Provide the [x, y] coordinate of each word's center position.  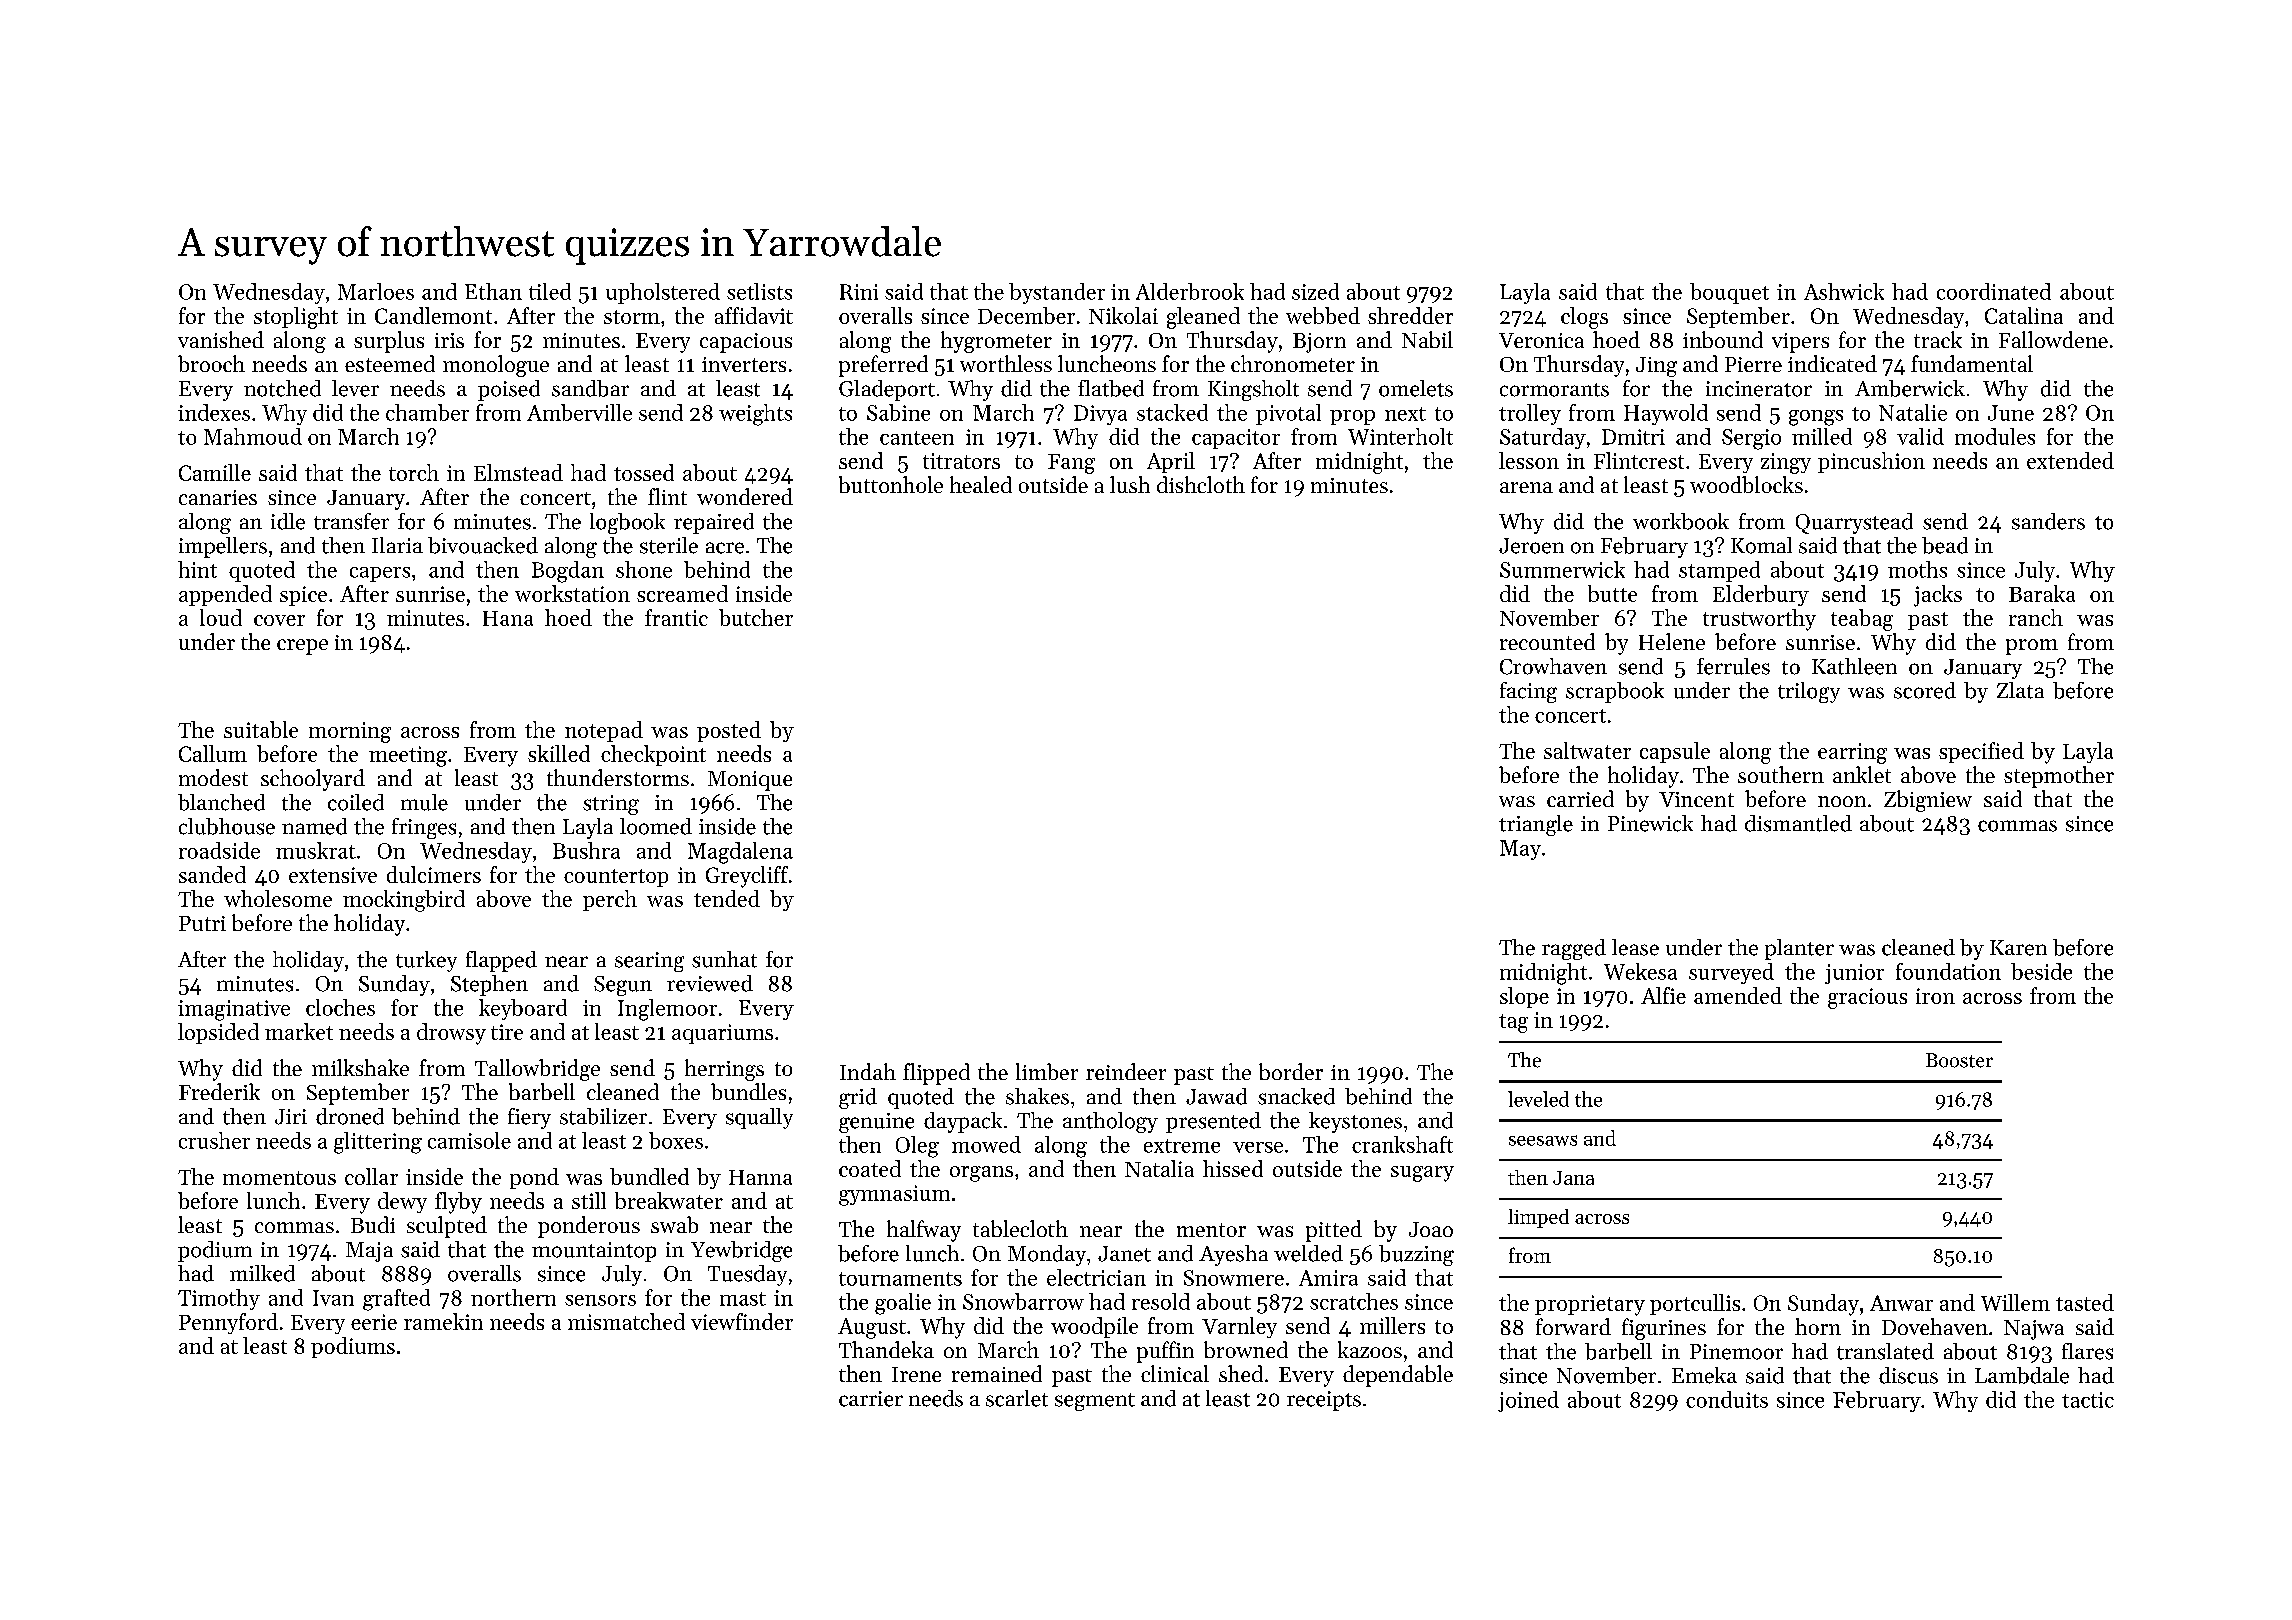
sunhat [724, 959]
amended [1738, 995]
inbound [1723, 339]
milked [262, 1273]
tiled [550, 291]
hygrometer [996, 342]
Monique [750, 781]
